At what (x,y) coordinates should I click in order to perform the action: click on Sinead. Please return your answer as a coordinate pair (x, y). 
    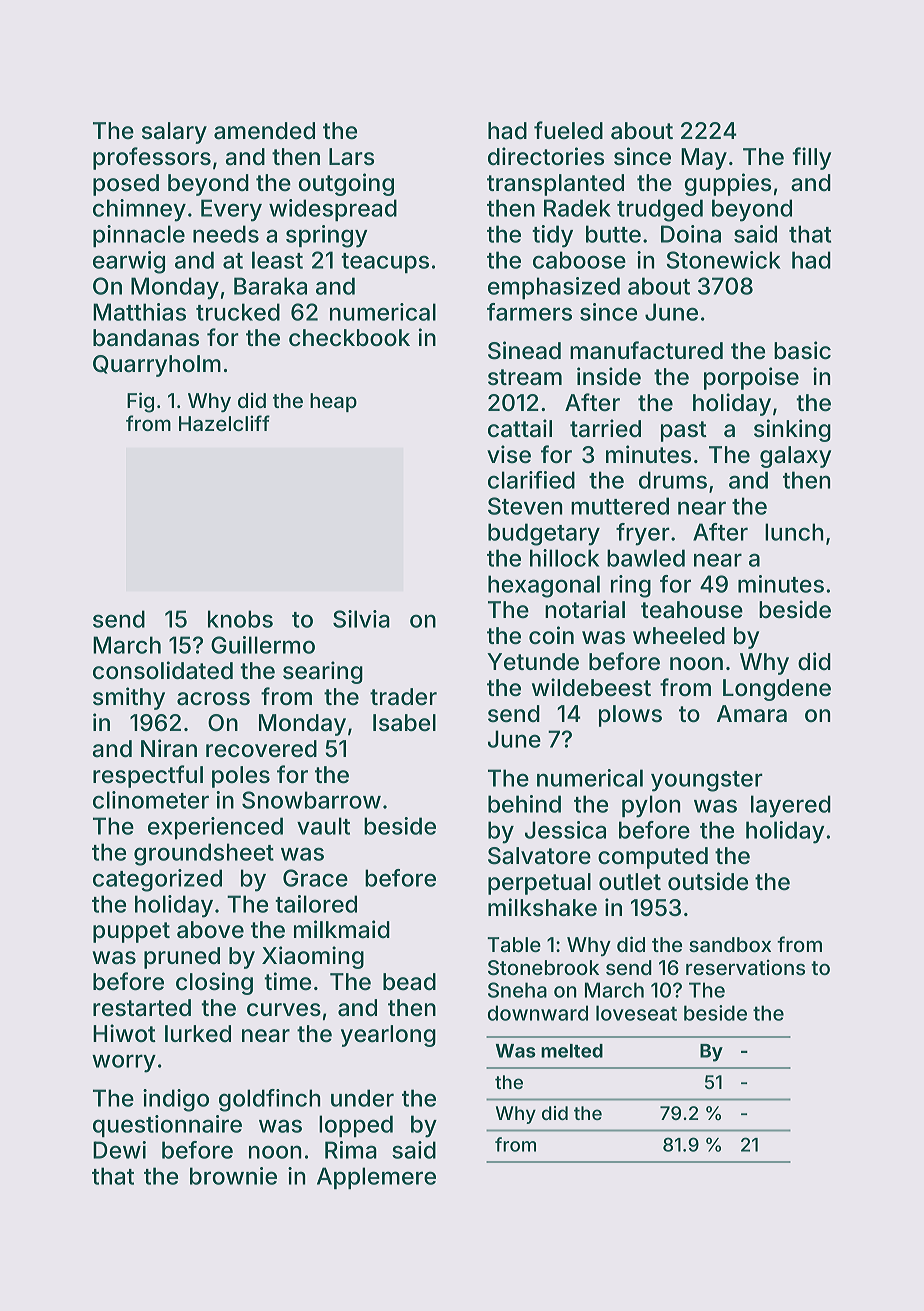
    Looking at the image, I should click on (524, 350).
